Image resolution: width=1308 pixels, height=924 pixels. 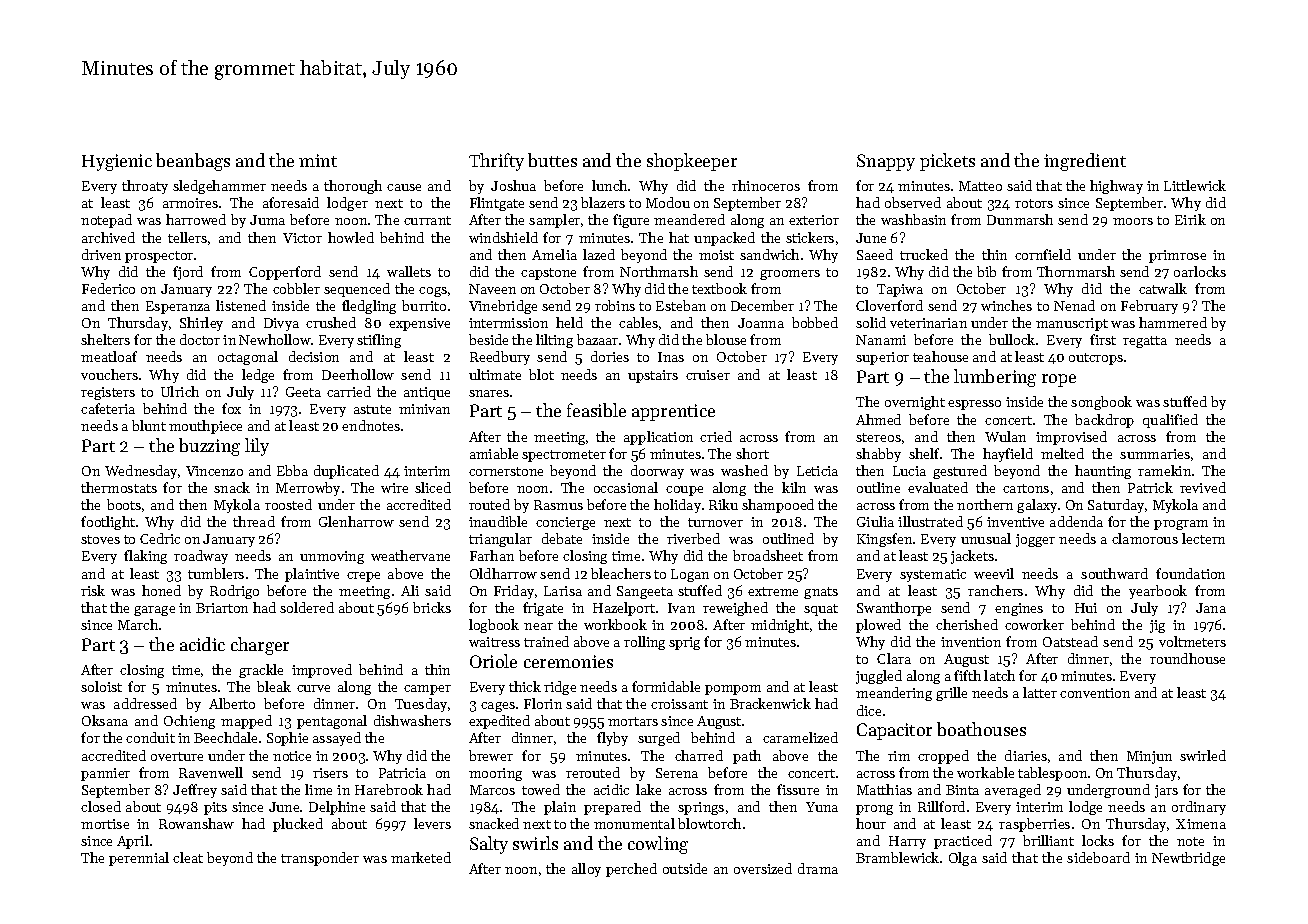 What do you see at coordinates (947, 162) in the screenshot?
I see `pickets` at bounding box center [947, 162].
